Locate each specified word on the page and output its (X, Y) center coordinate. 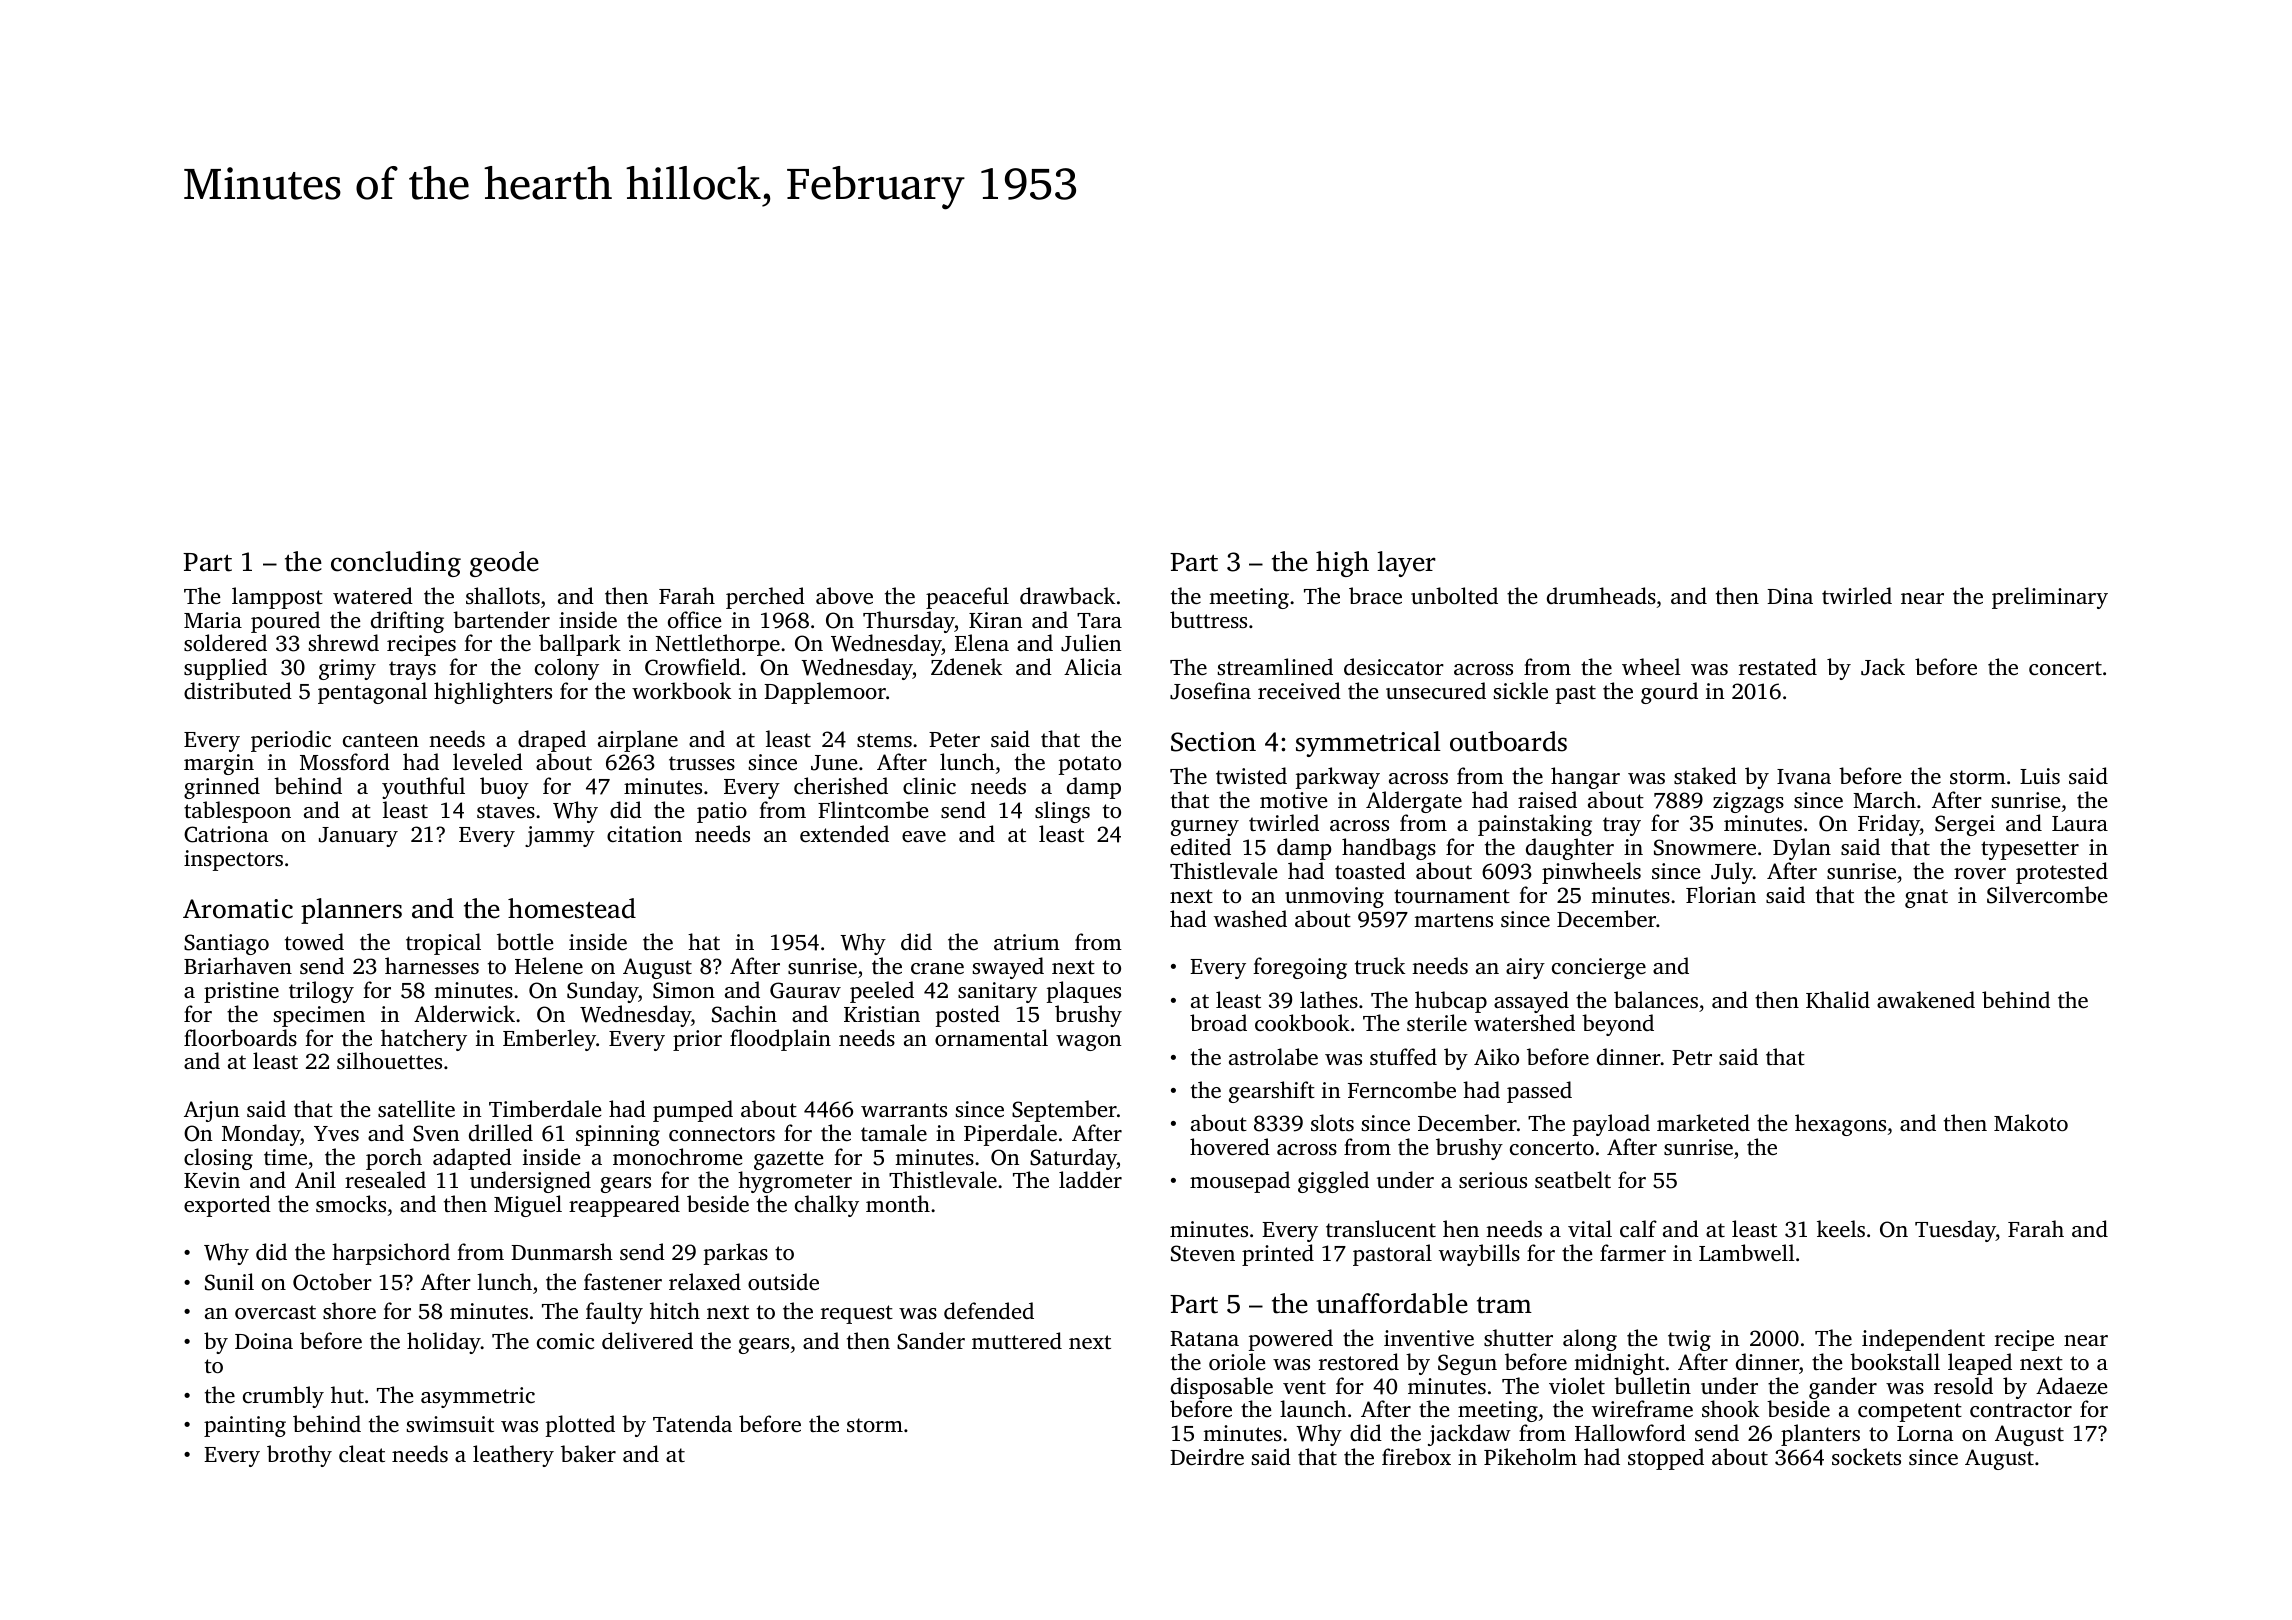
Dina (1790, 596)
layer (1406, 564)
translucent (1381, 1228)
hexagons (1840, 1125)
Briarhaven (238, 965)
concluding (396, 564)
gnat (1926, 898)
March (1884, 799)
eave (924, 836)
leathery (513, 1456)
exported (227, 1206)
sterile (1437, 1022)
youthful (423, 788)
